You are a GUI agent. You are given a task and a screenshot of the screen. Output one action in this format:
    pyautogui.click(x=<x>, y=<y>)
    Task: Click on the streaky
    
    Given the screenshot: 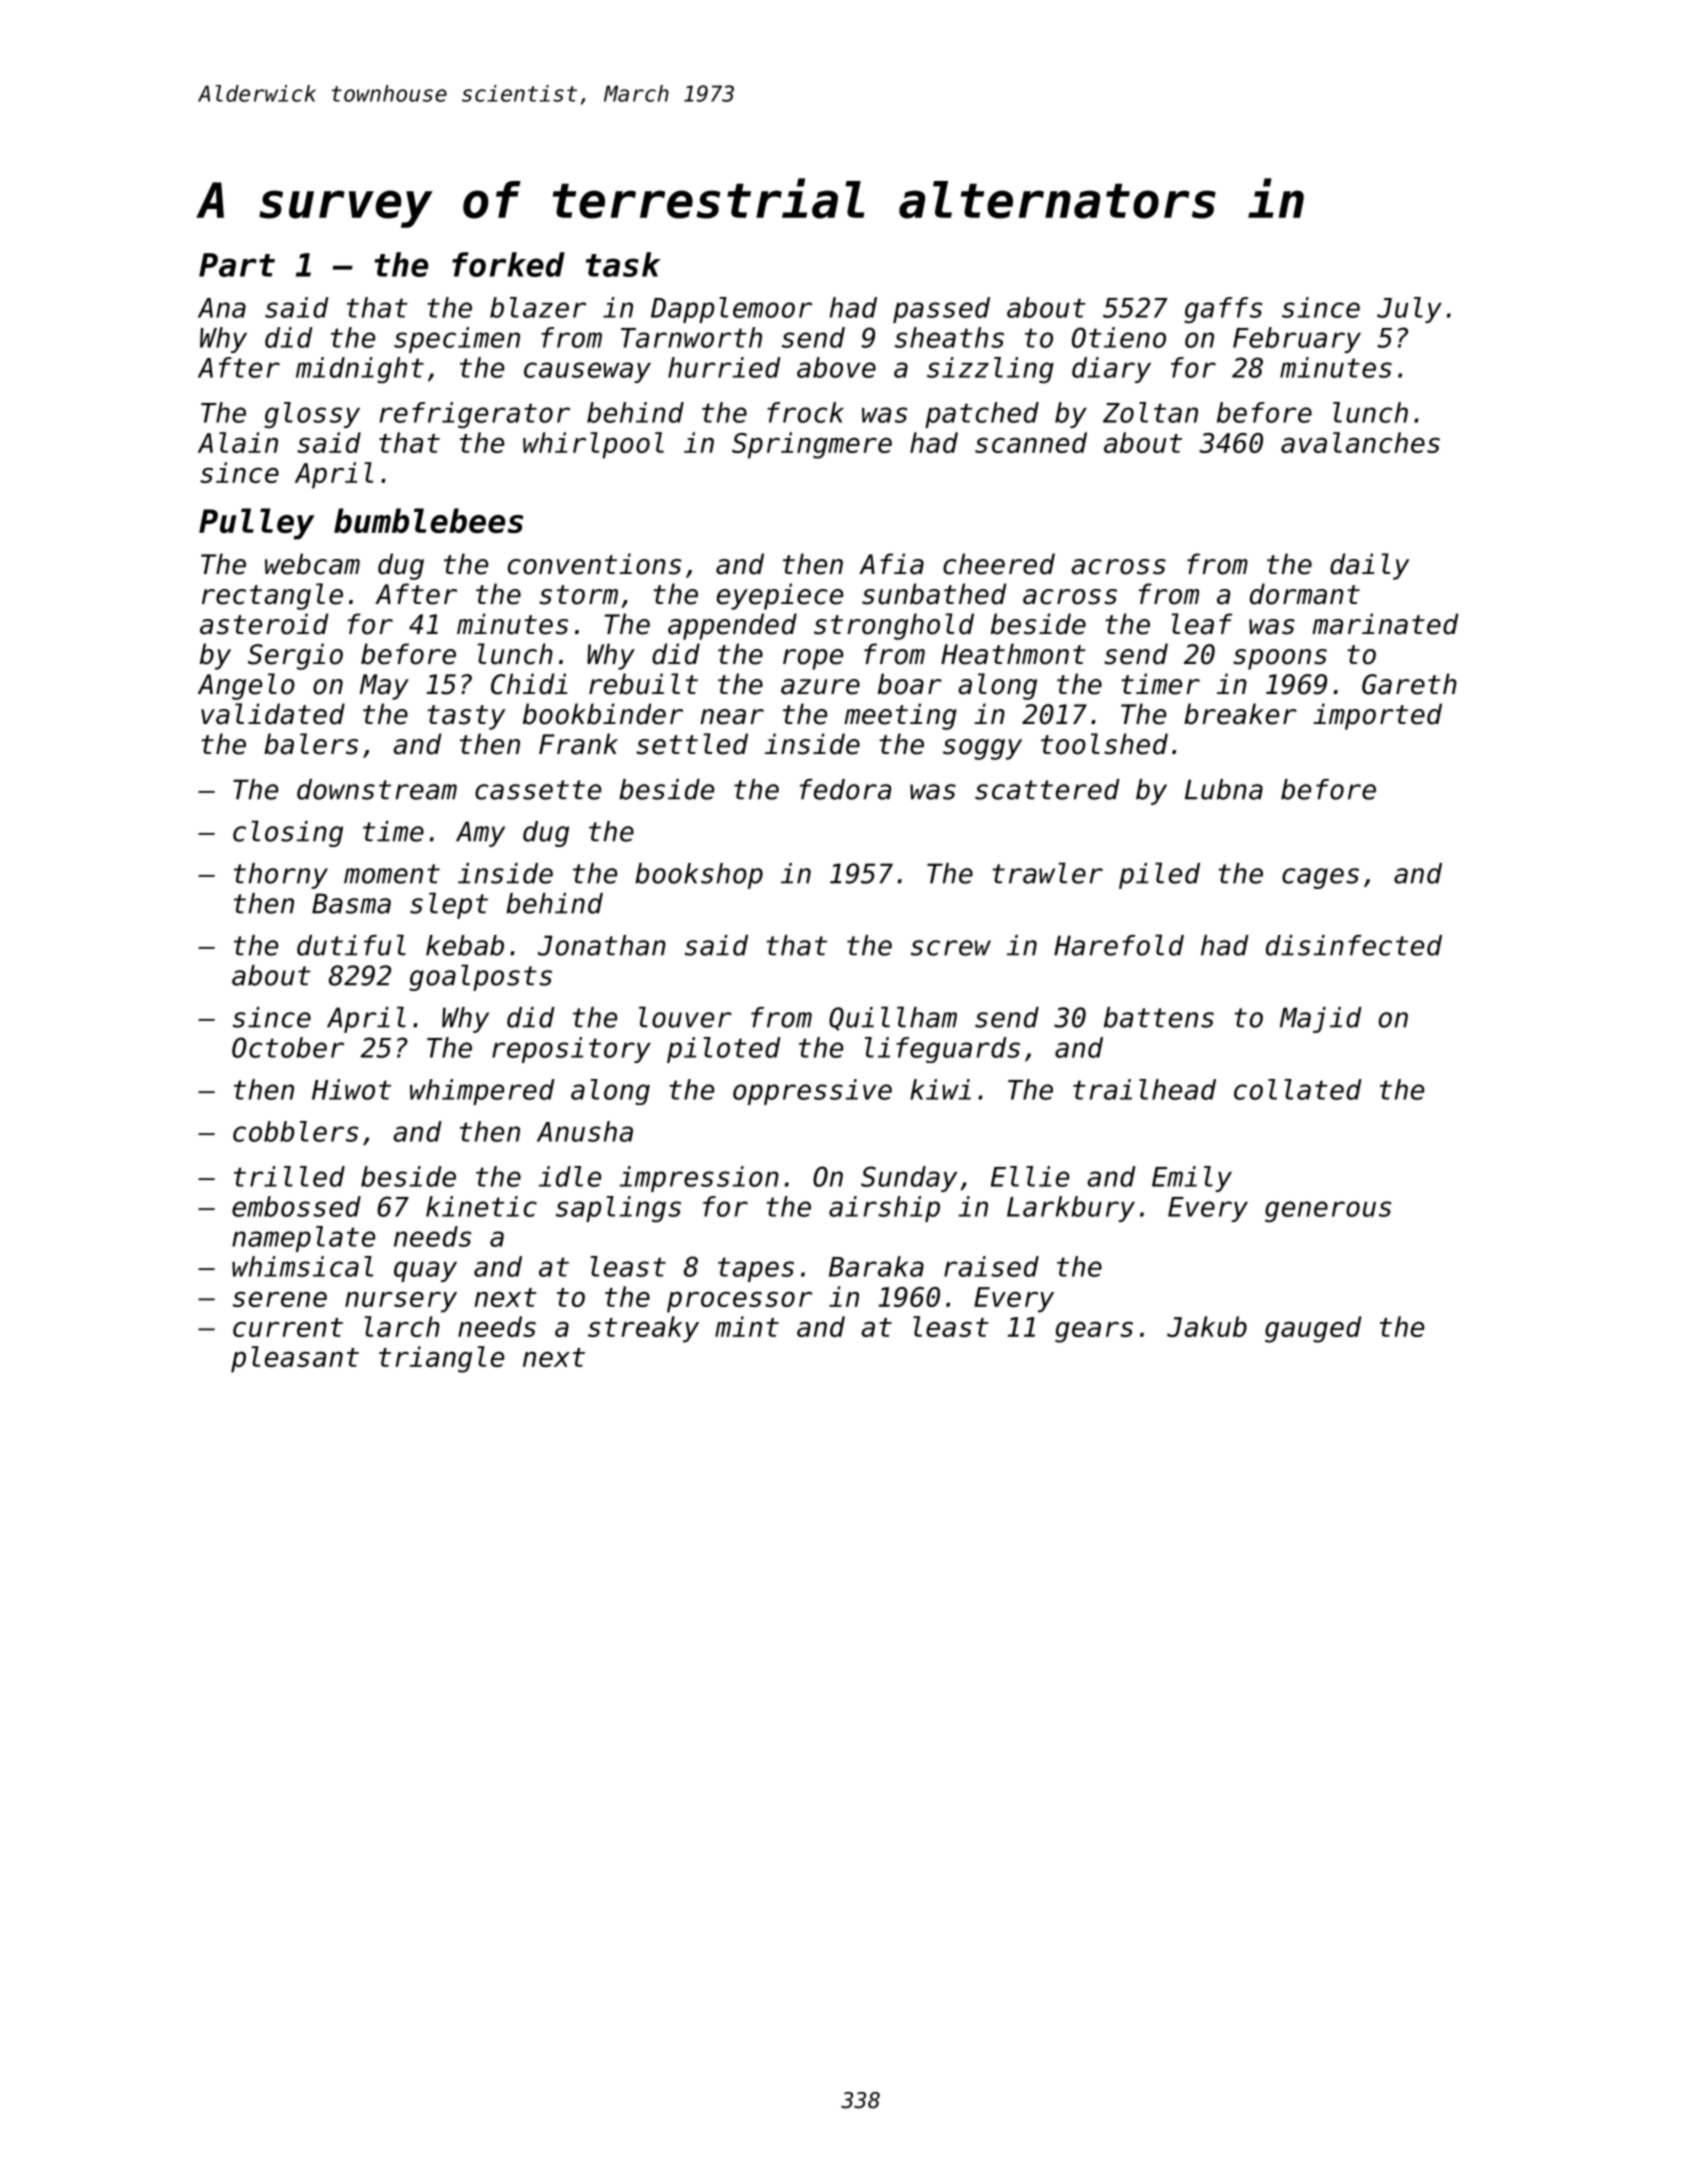 What is the action you would take?
    pyautogui.click(x=643, y=1329)
